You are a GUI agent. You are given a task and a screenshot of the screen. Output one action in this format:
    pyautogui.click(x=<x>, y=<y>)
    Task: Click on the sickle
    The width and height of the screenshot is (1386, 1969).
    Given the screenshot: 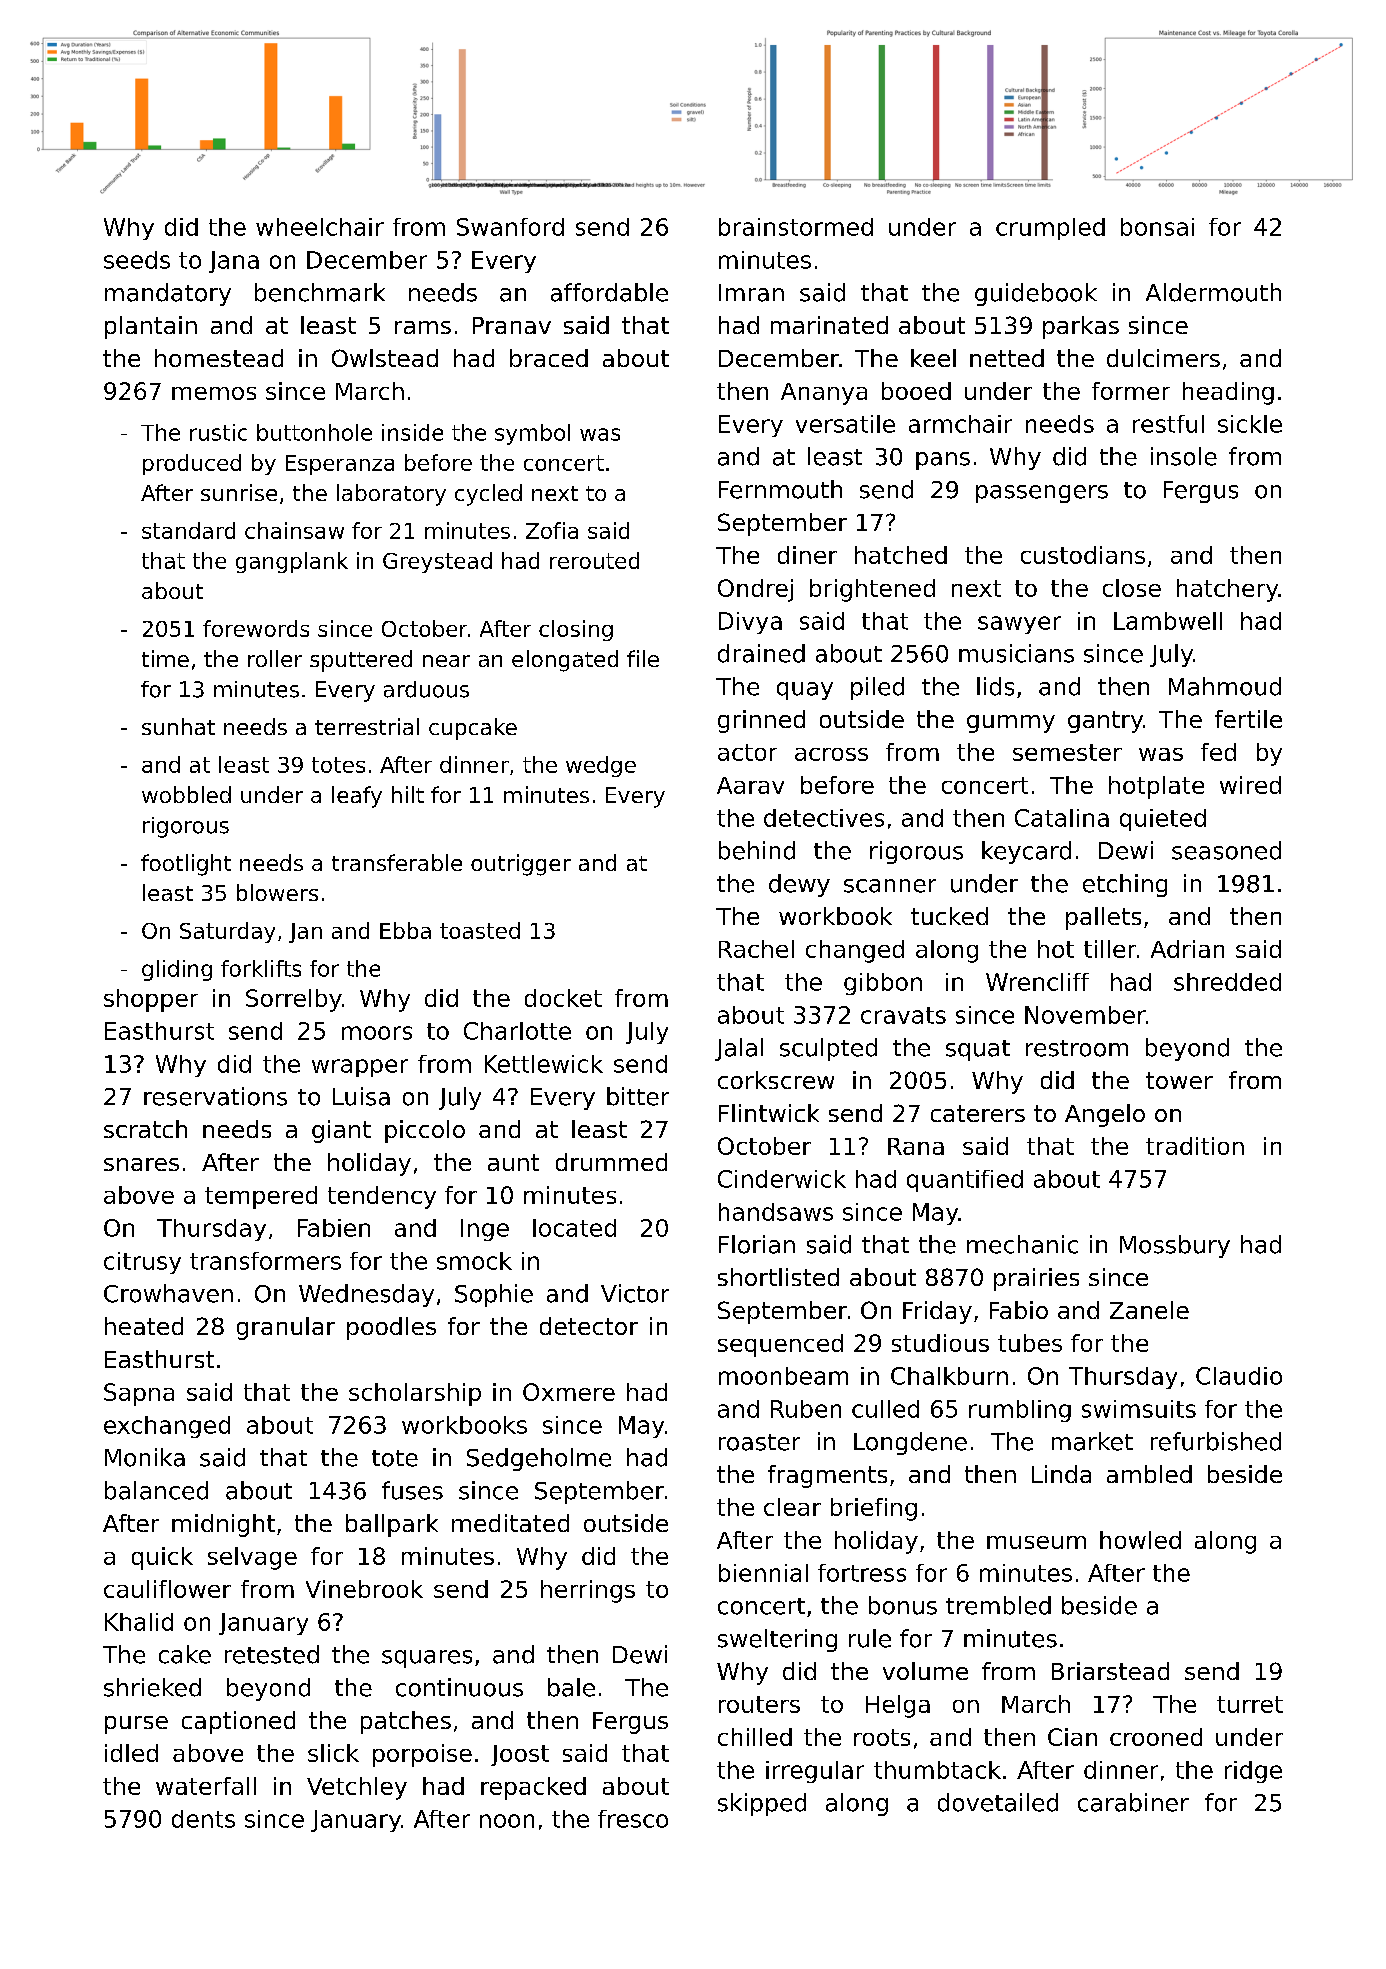 What is the action you would take?
    pyautogui.click(x=1250, y=424)
